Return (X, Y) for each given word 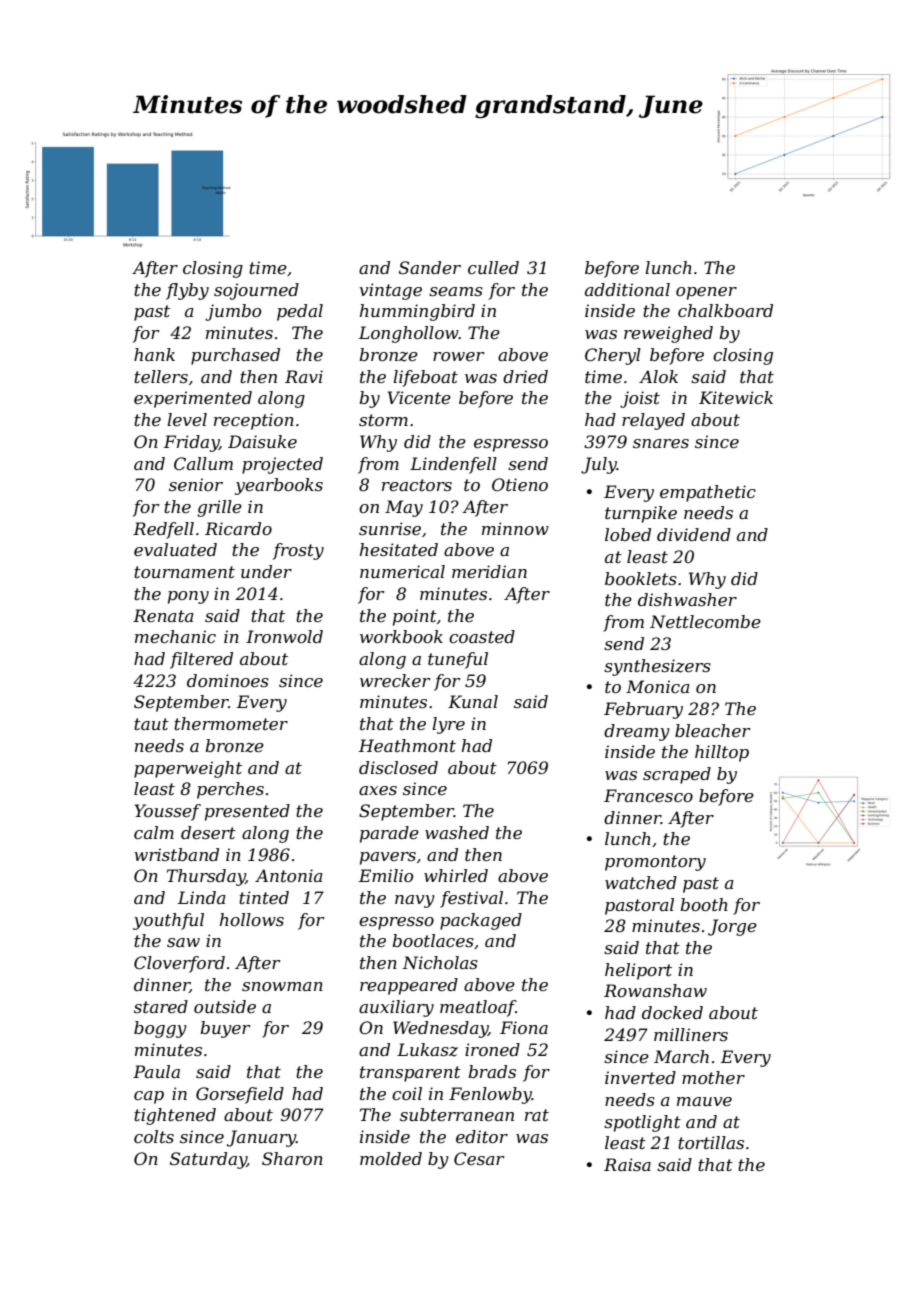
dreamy (637, 732)
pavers (388, 858)
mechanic (175, 636)
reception (254, 421)
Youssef (167, 812)
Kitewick (736, 397)
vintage (390, 291)
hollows (252, 919)
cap (149, 1097)
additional (627, 289)
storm (383, 420)
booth (704, 904)
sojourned (256, 291)
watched (641, 882)
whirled (456, 875)
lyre (448, 725)
